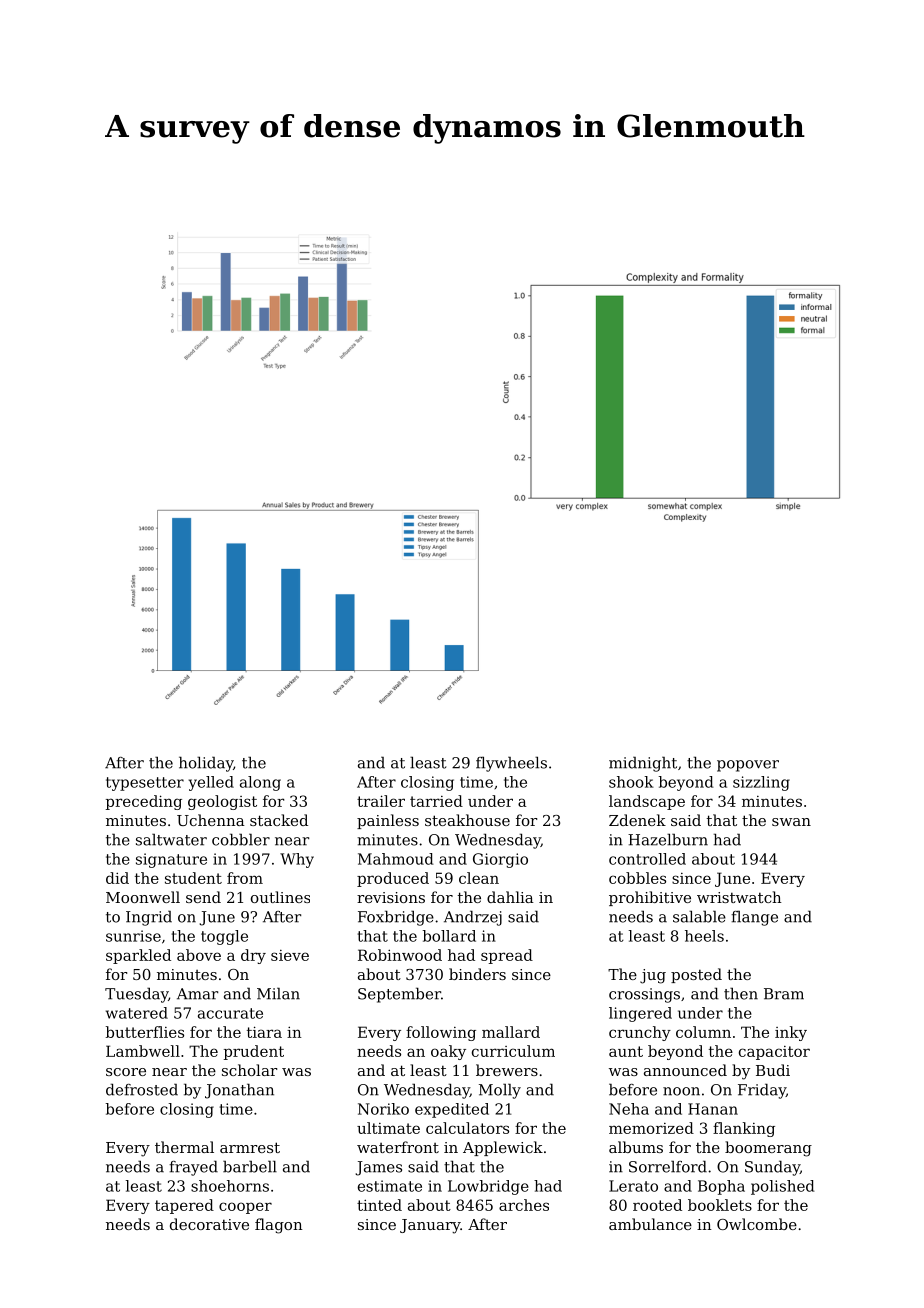 This image has height=1308, width=924. Describe the element at coordinates (748, 766) in the image. I see `popover` at that location.
